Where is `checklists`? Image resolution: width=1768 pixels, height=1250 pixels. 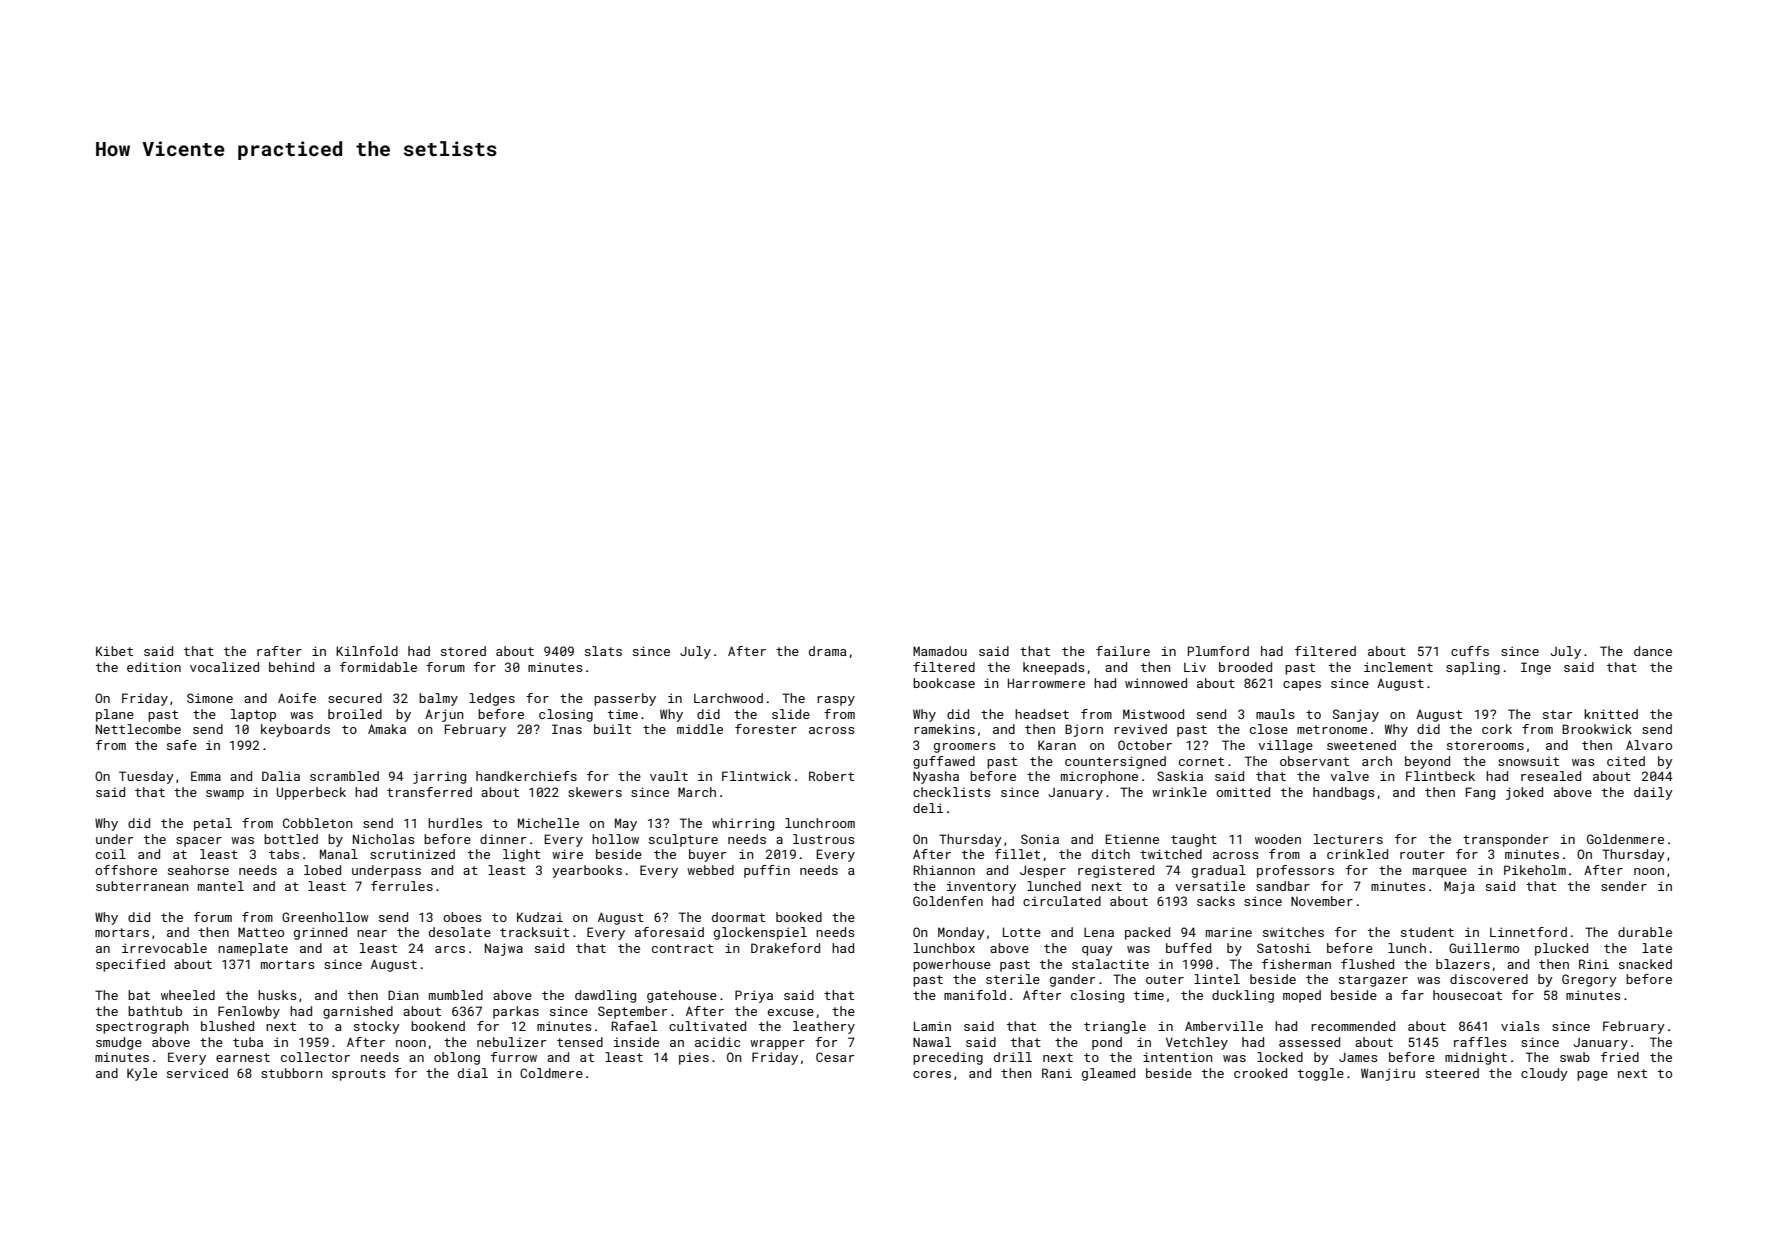
checklists is located at coordinates (952, 792).
